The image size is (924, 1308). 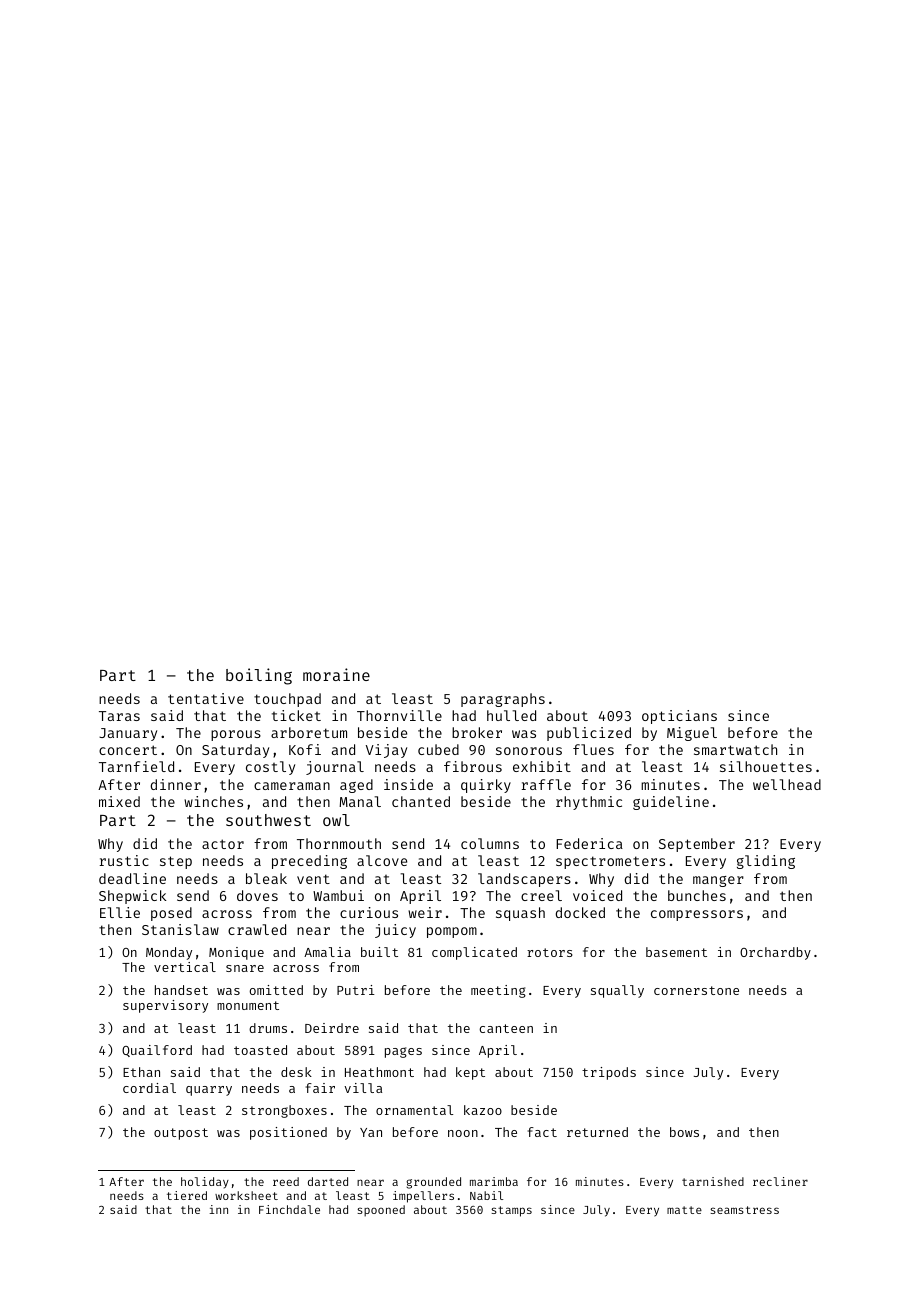 What do you see at coordinates (356, 786) in the document?
I see `aged` at bounding box center [356, 786].
